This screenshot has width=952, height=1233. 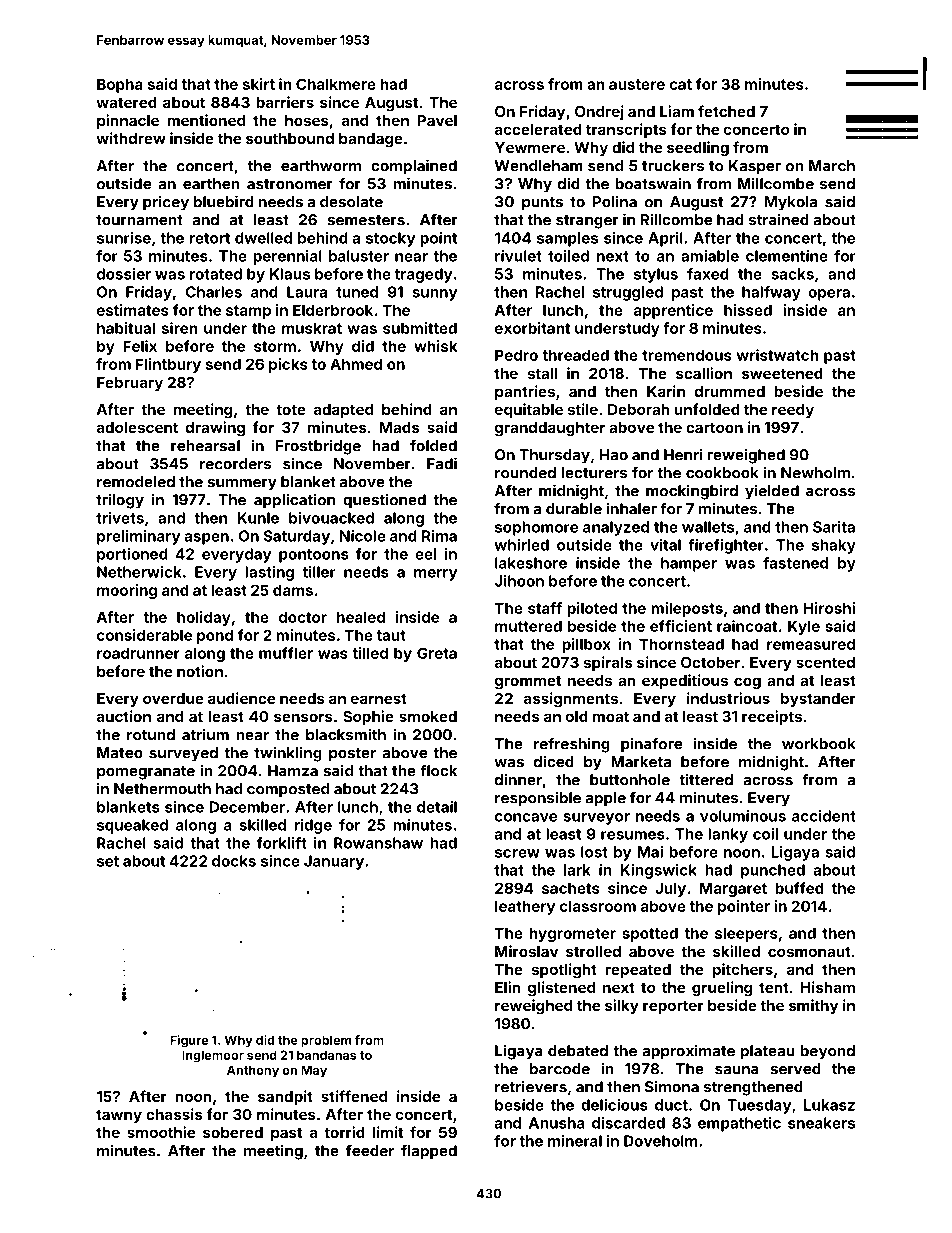 What do you see at coordinates (136, 482) in the screenshot?
I see `remodeled` at bounding box center [136, 482].
